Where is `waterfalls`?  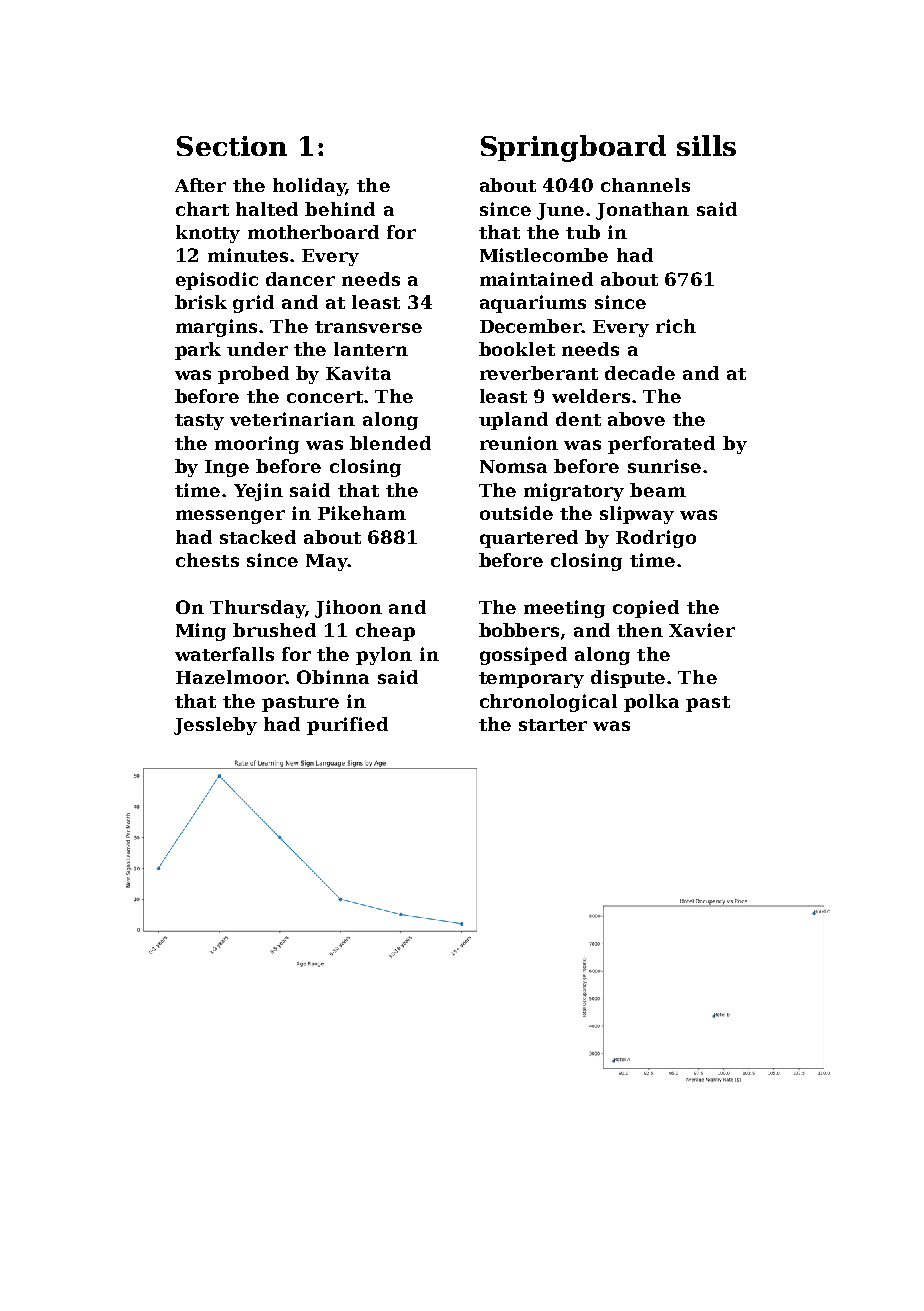
waterfalls is located at coordinates (224, 654).
